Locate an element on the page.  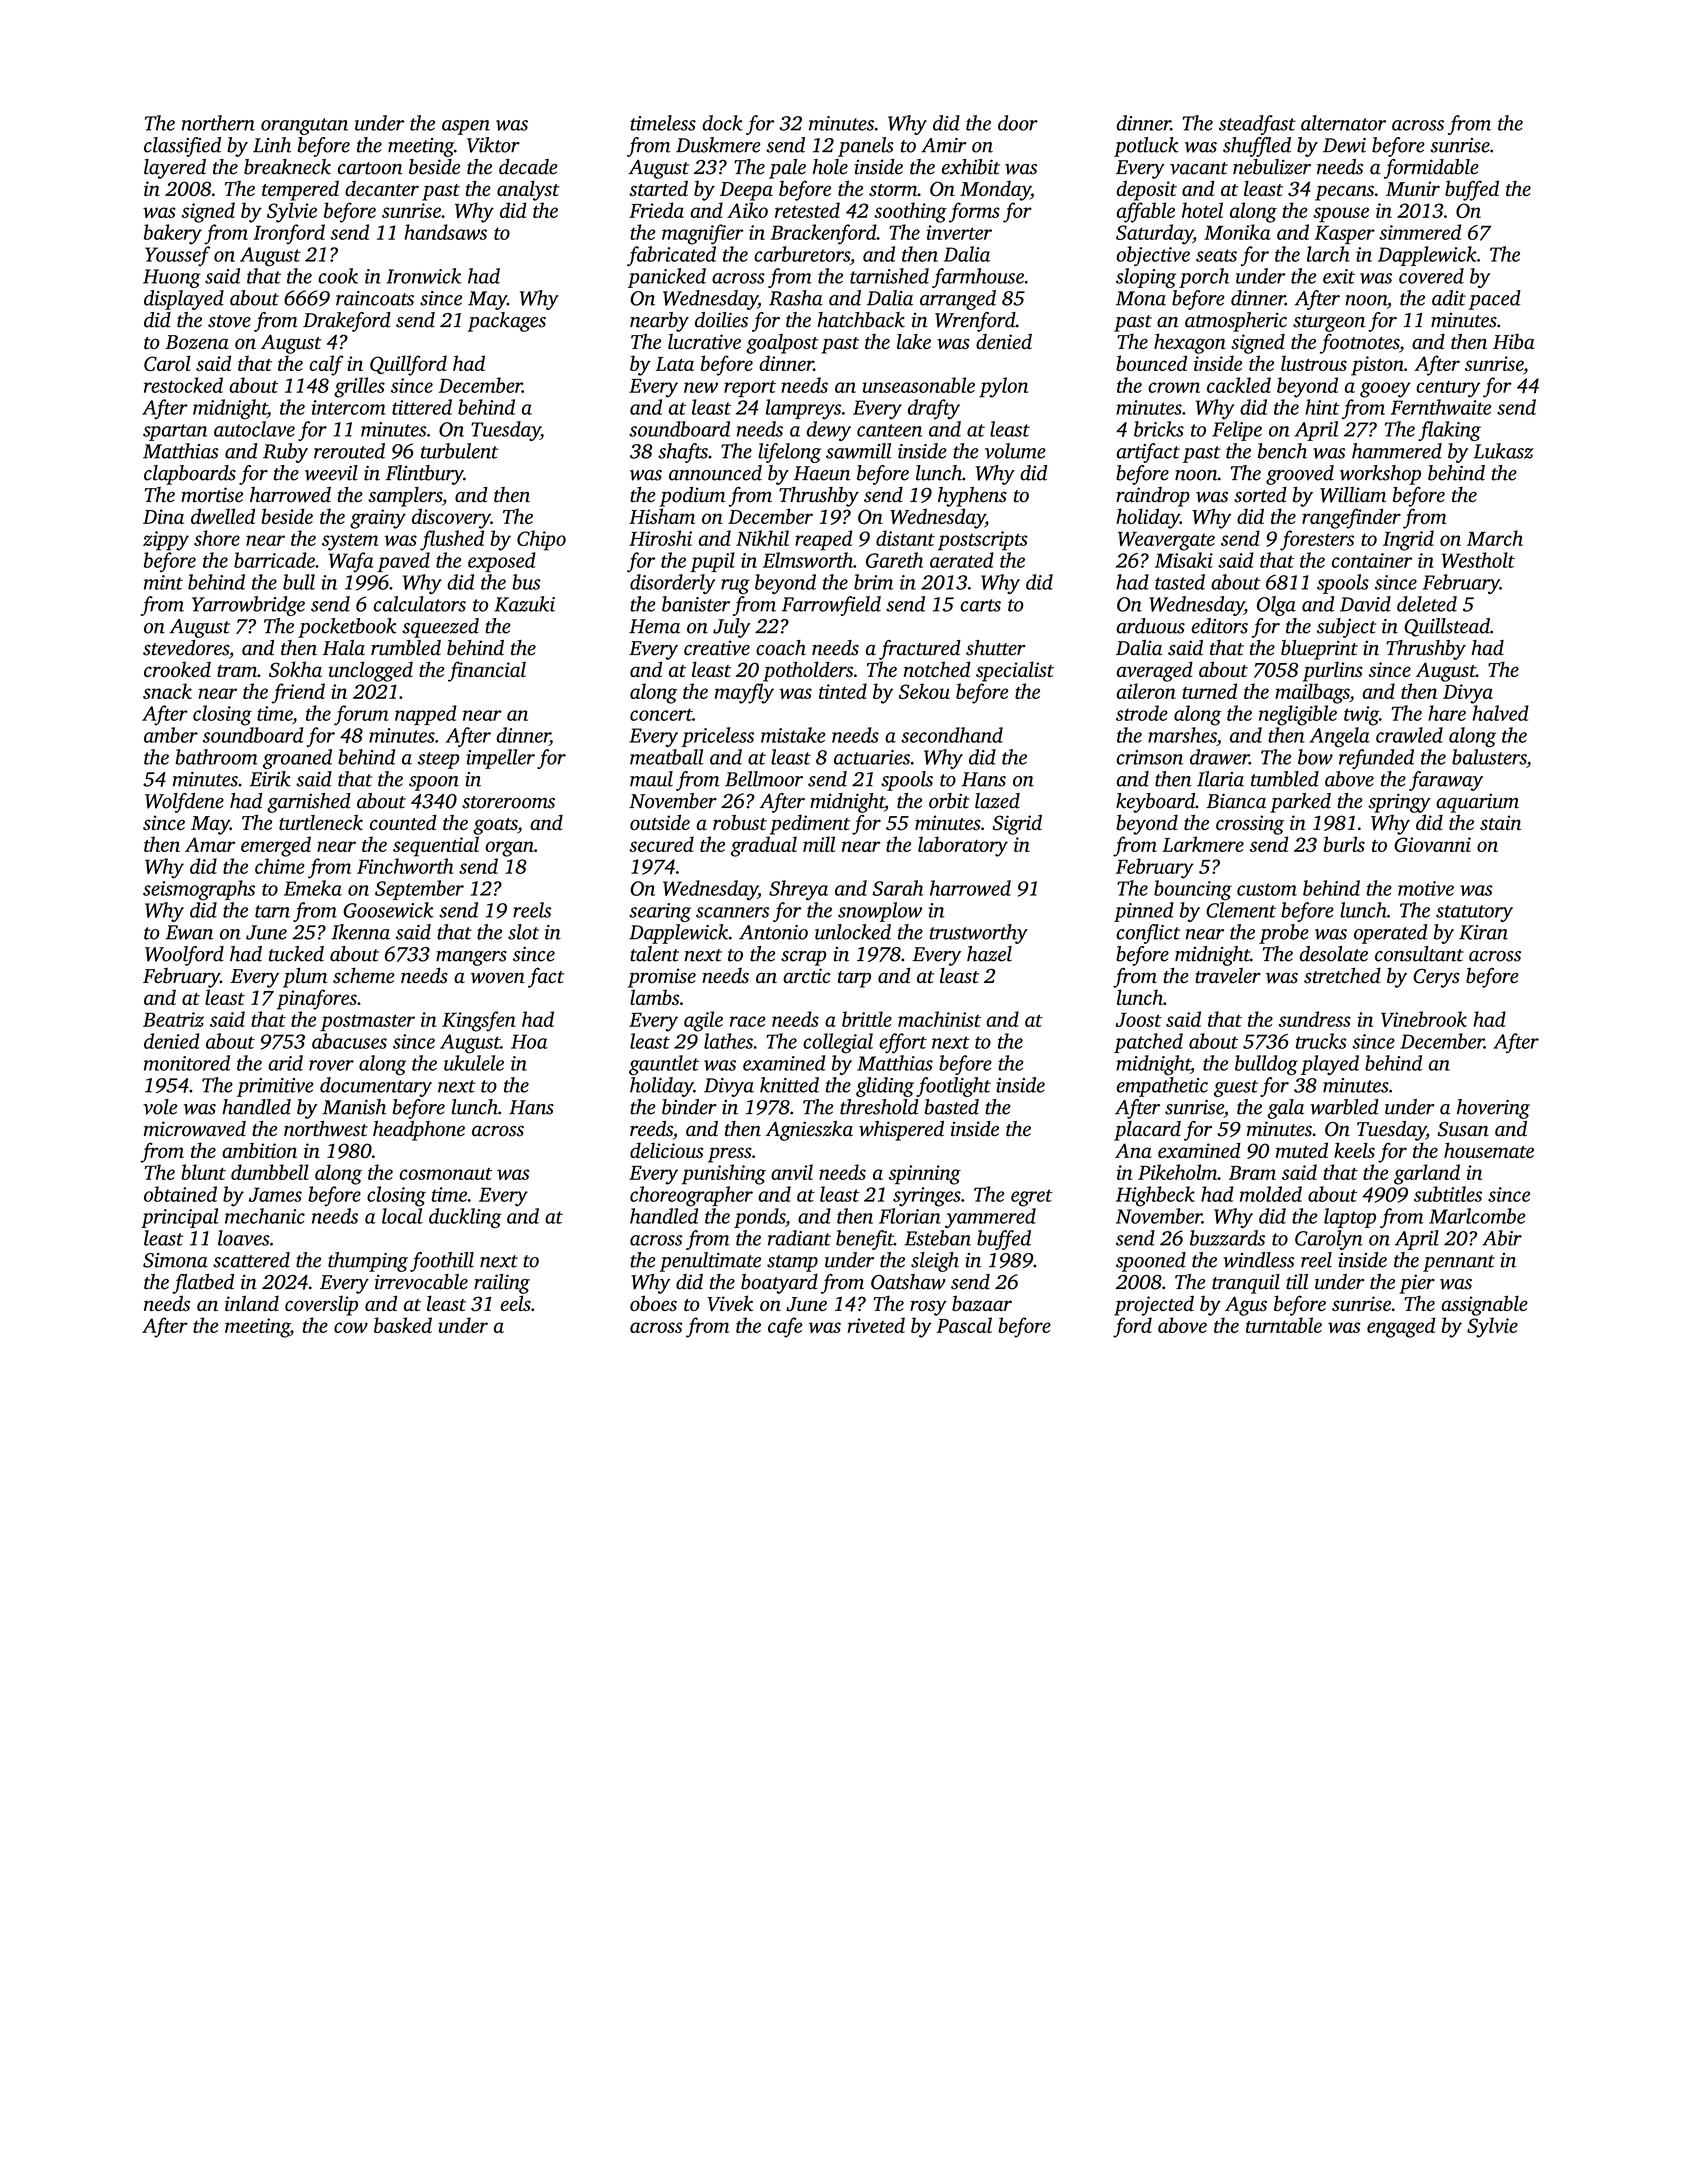
bouncing is located at coordinates (1193, 890).
